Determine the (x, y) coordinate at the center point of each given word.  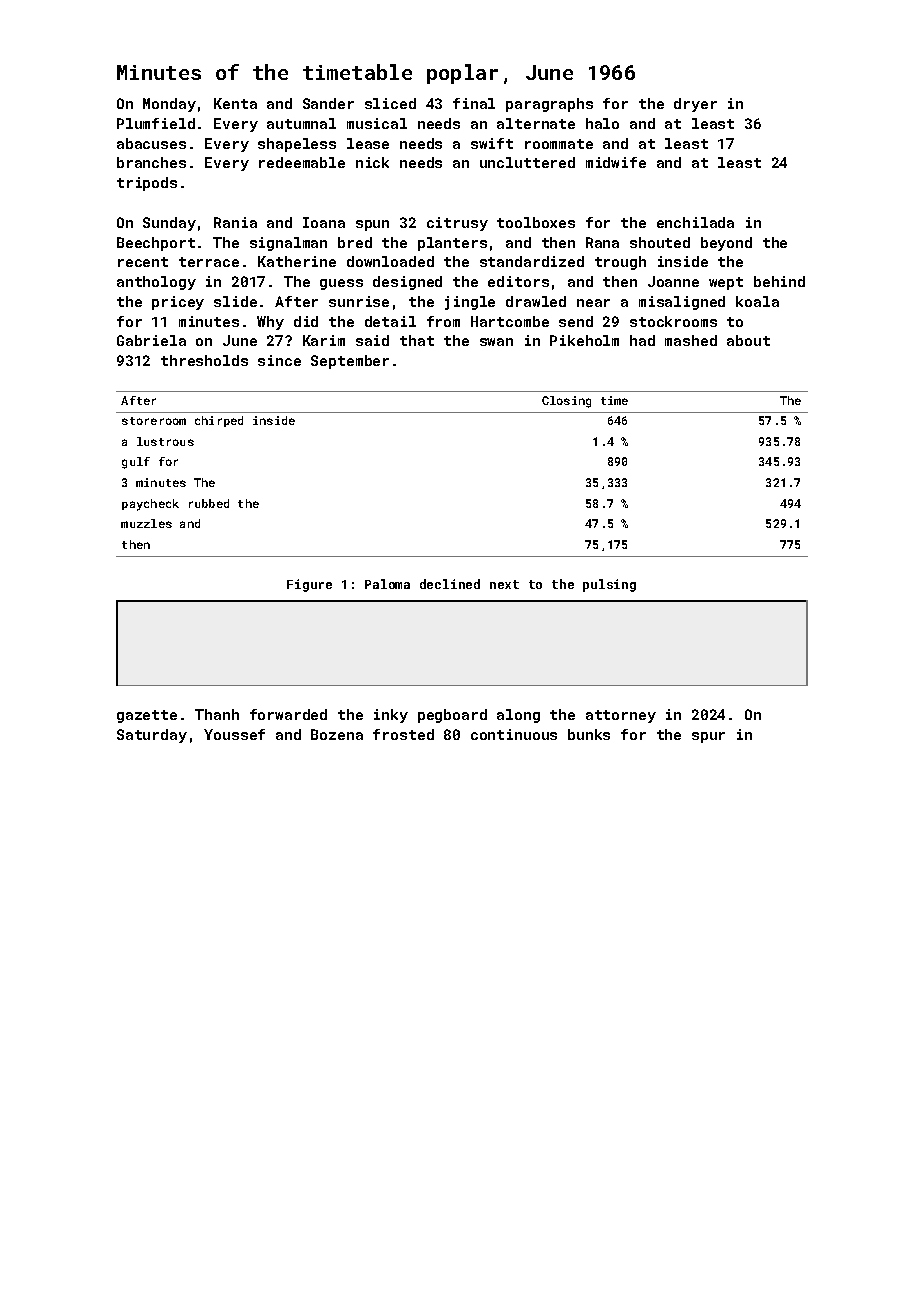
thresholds (204, 360)
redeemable (302, 162)
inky (391, 716)
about (748, 340)
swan (496, 342)
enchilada (695, 222)
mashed (691, 340)
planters (452, 244)
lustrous (165, 441)
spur (708, 737)
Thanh (217, 714)
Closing (566, 402)
